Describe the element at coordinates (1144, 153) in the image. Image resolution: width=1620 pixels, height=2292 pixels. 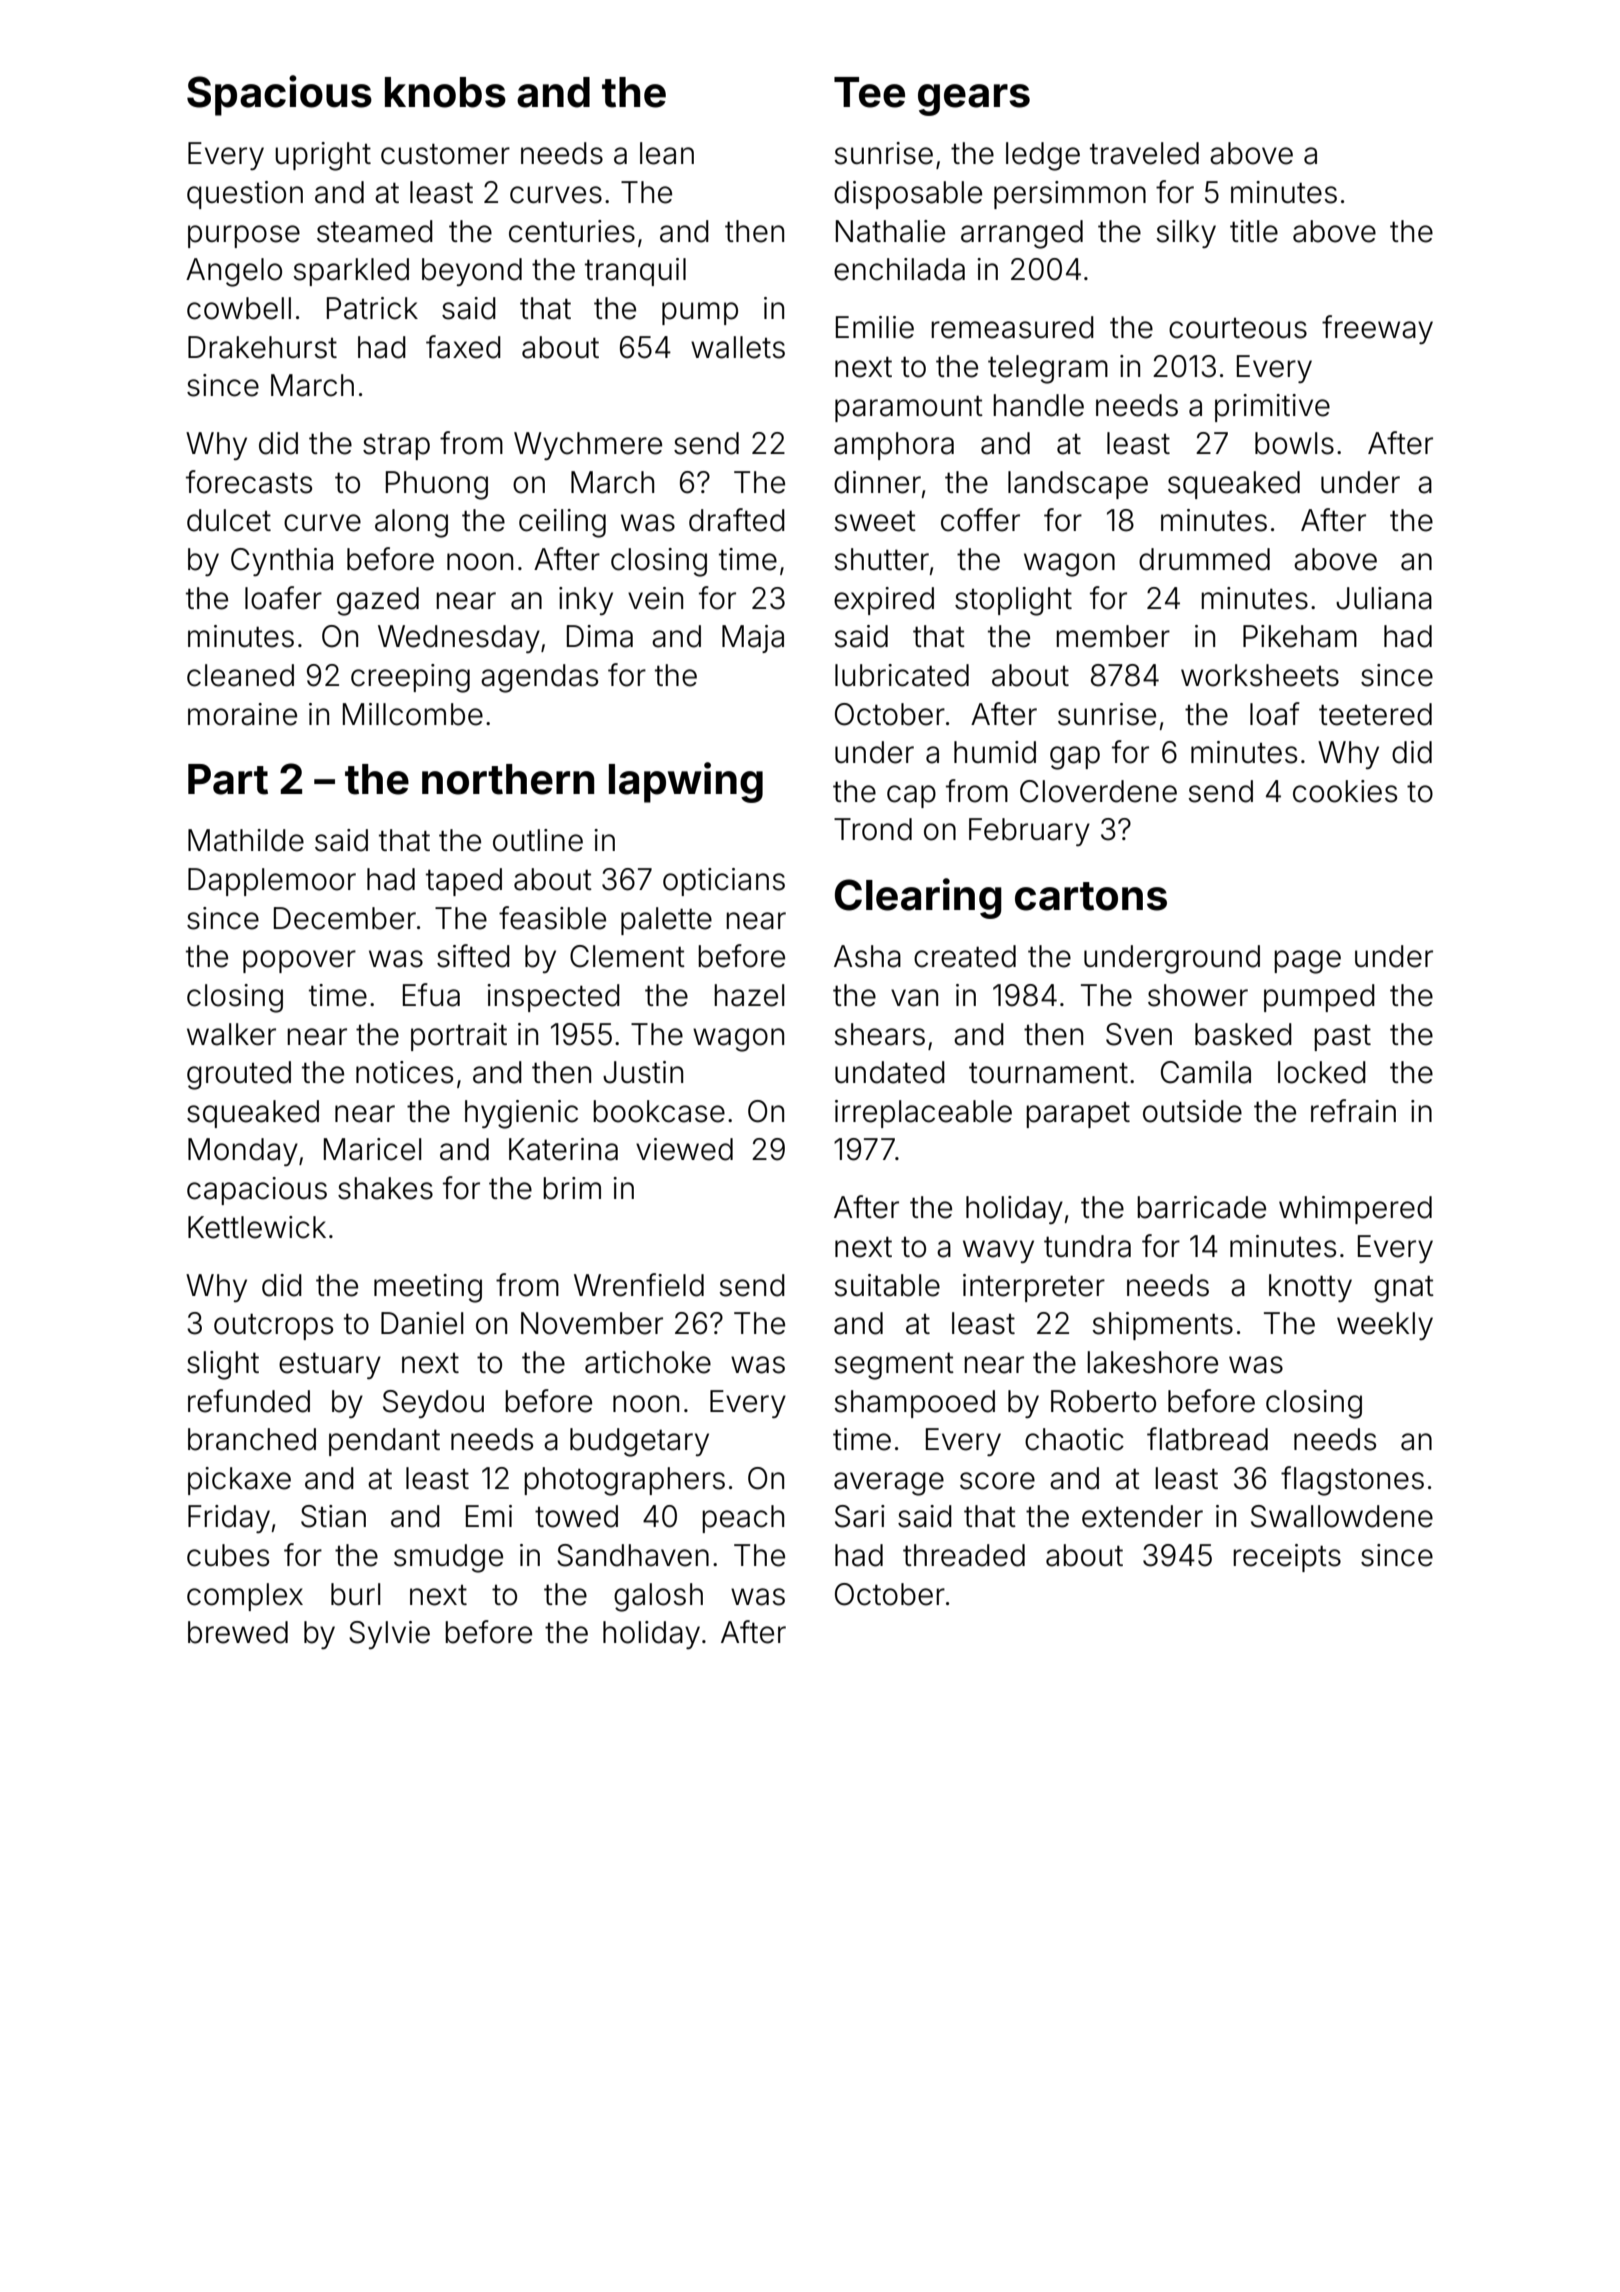
I see `traveled` at that location.
